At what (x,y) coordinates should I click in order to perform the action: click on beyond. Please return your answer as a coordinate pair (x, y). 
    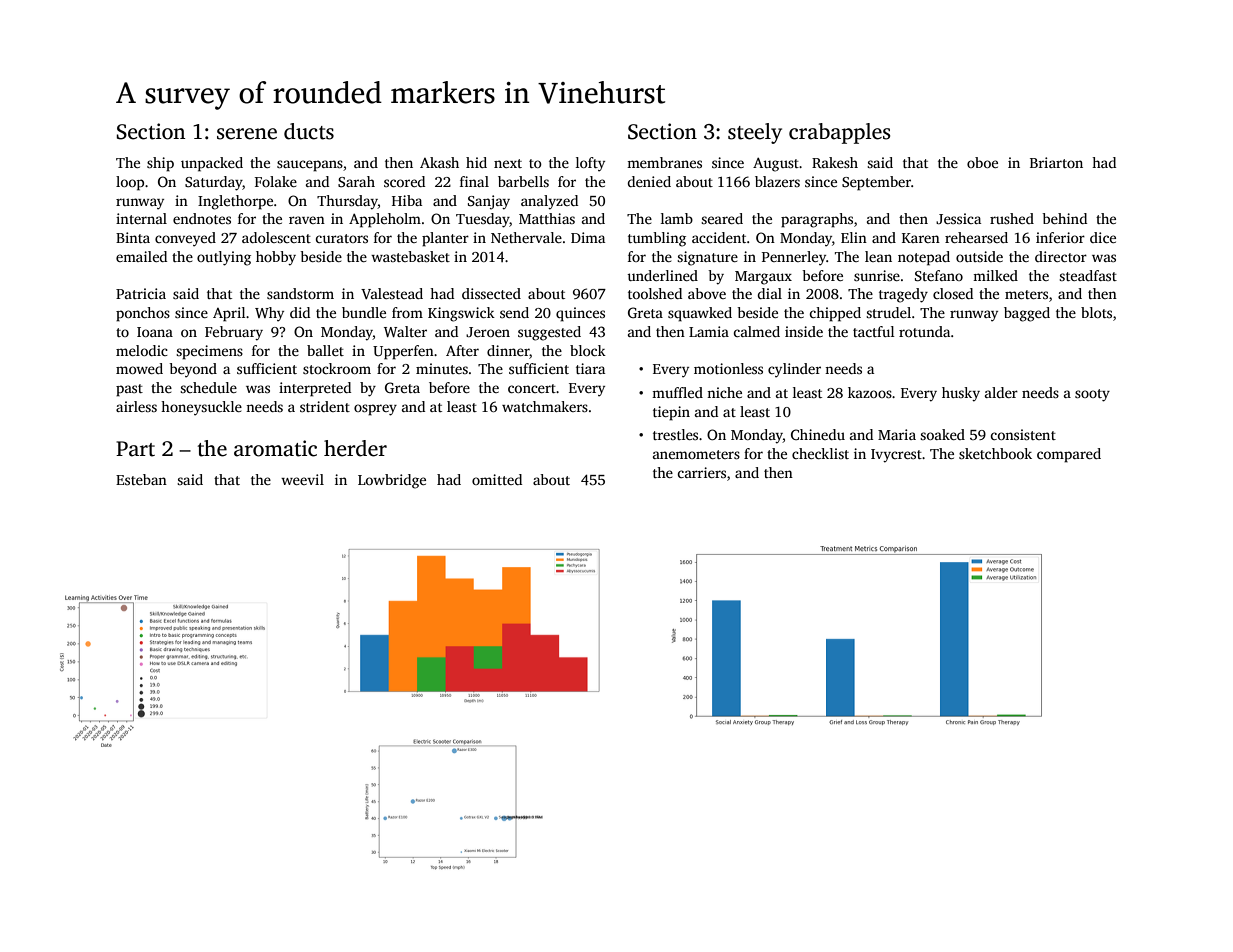
    Looking at the image, I should click on (193, 370).
